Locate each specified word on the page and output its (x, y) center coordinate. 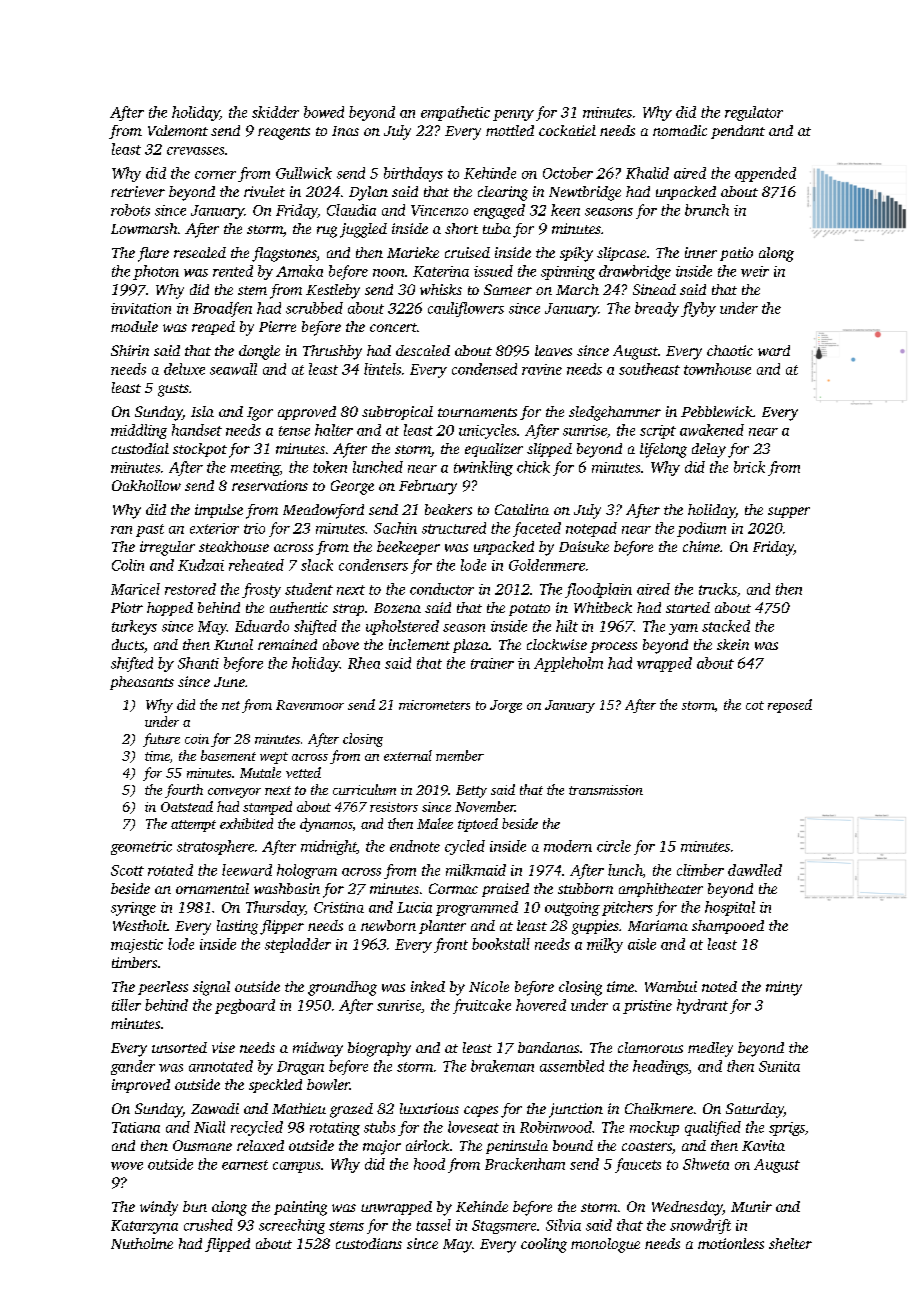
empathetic (455, 113)
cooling (544, 1245)
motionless (731, 1243)
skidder (275, 112)
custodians (369, 1243)
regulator (754, 113)
